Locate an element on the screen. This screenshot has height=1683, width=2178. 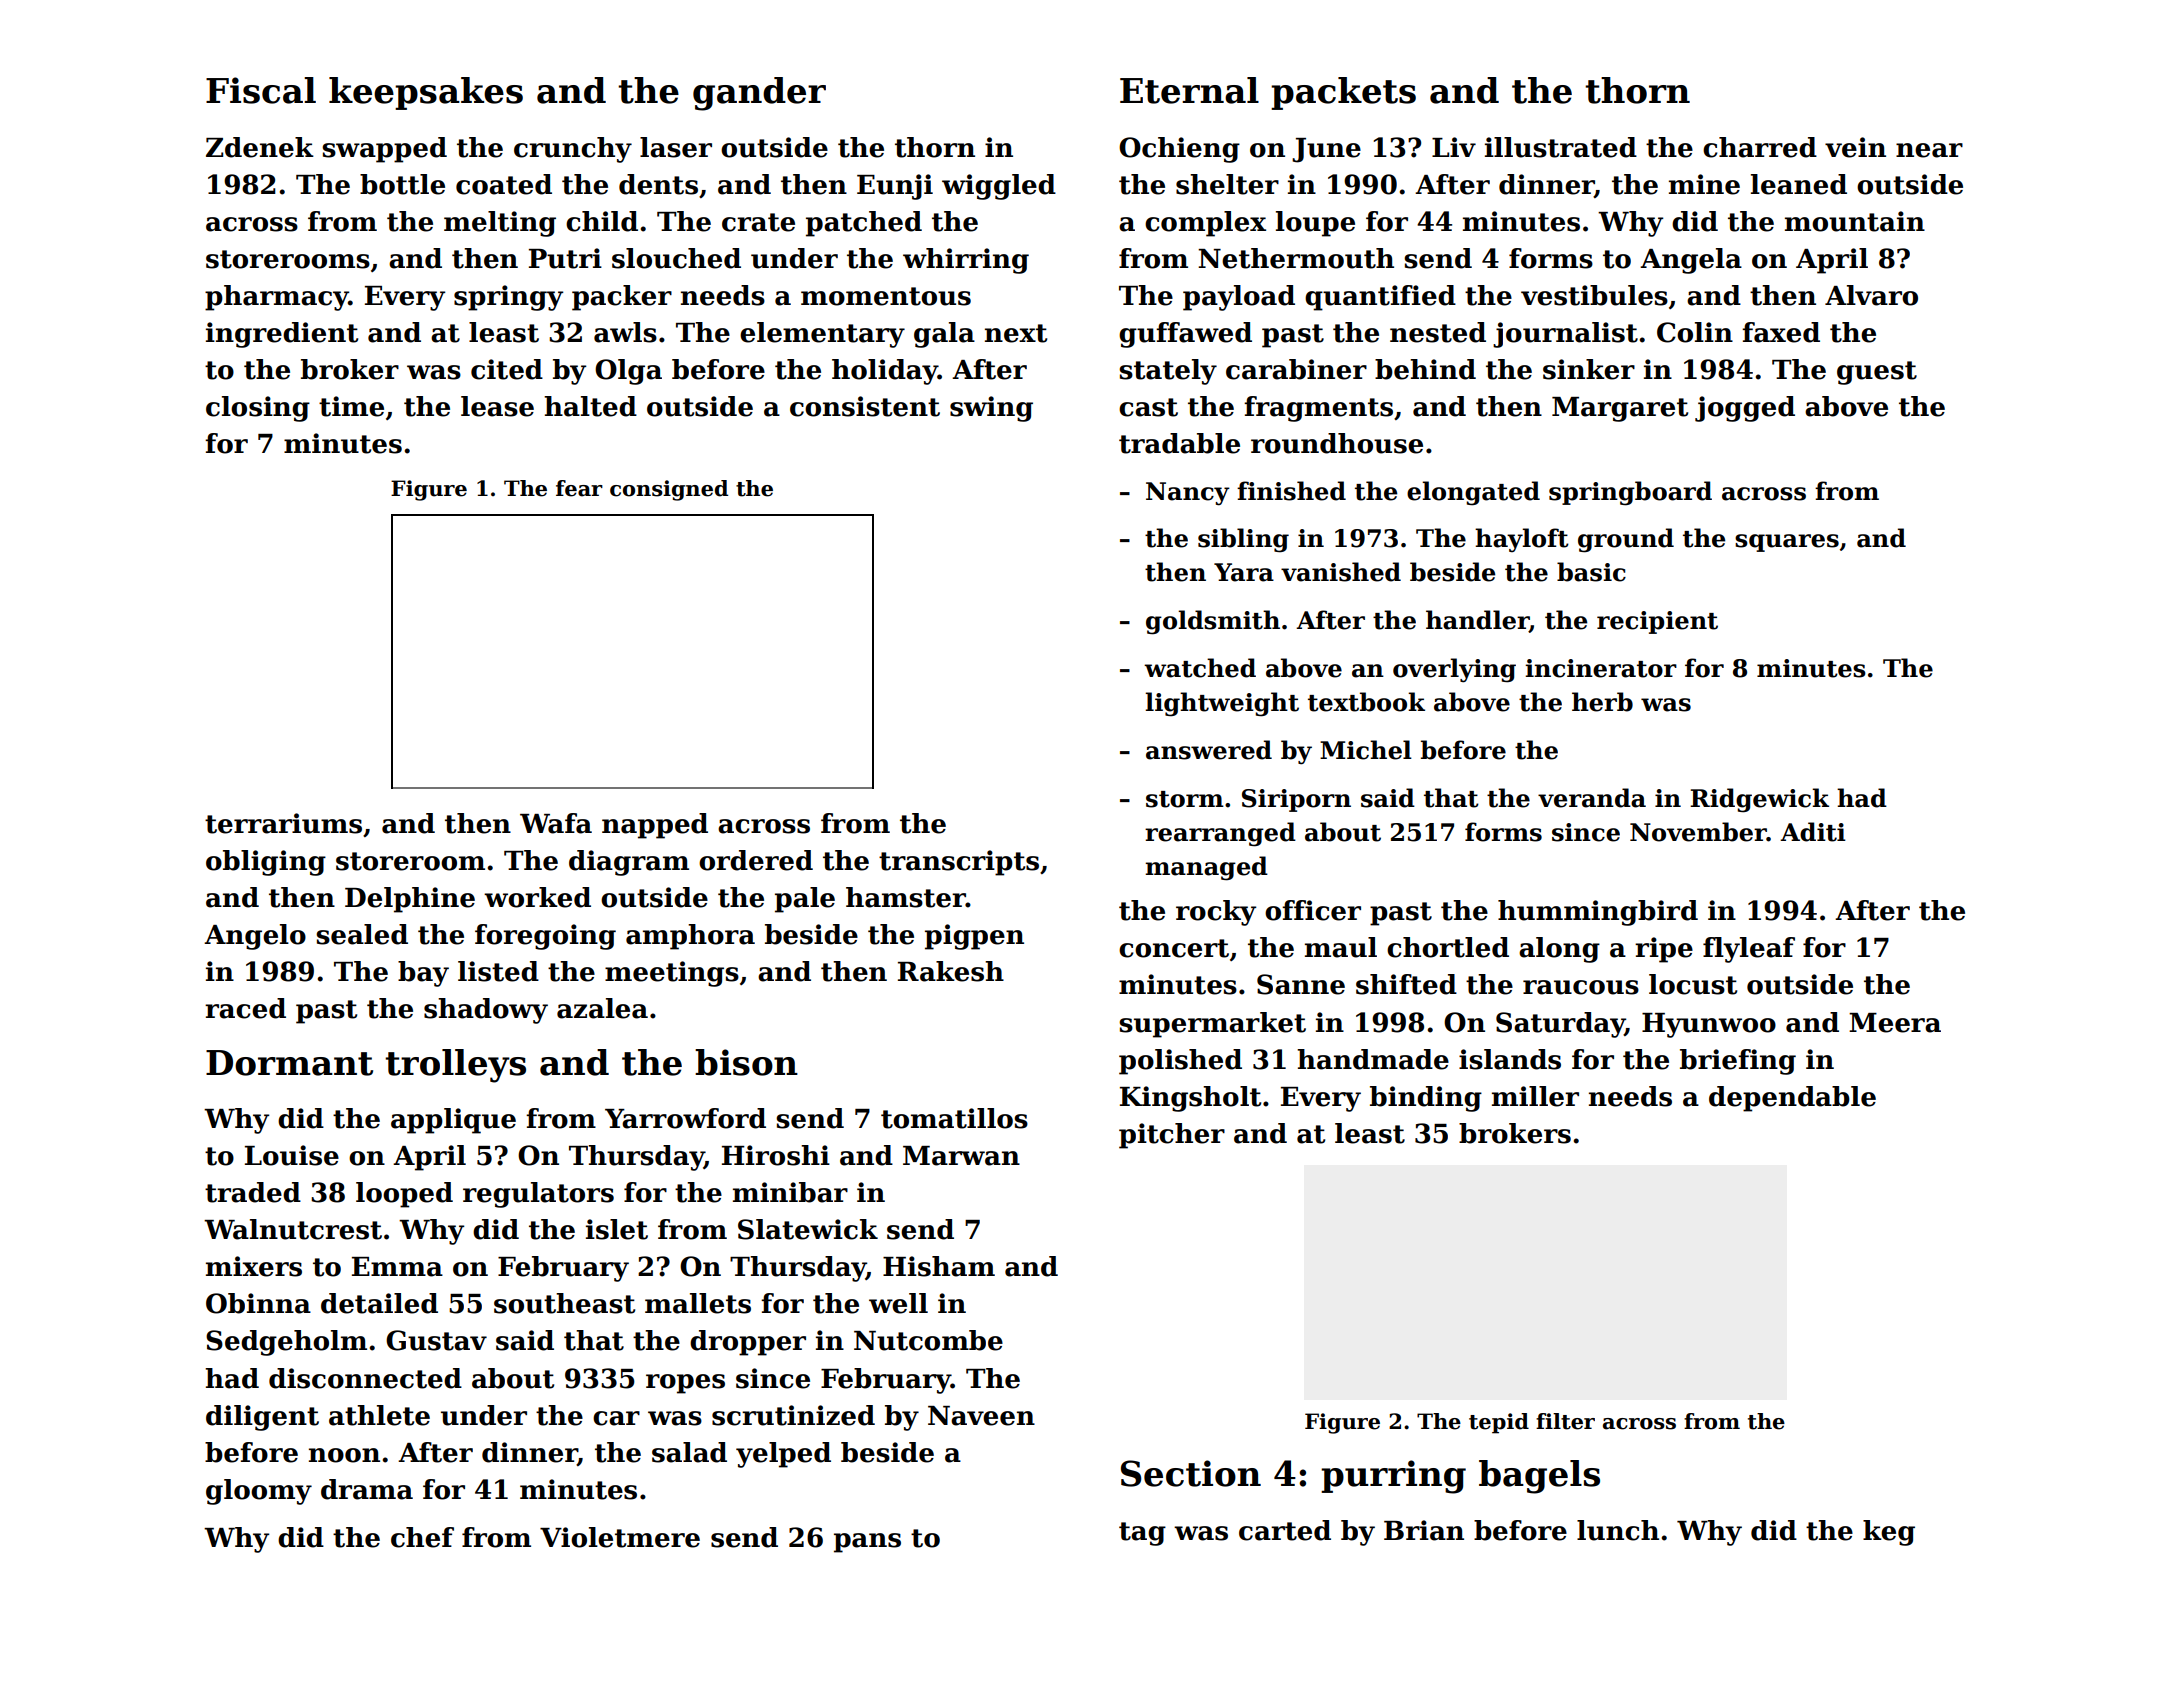
keepsakes is located at coordinates (426, 93).
